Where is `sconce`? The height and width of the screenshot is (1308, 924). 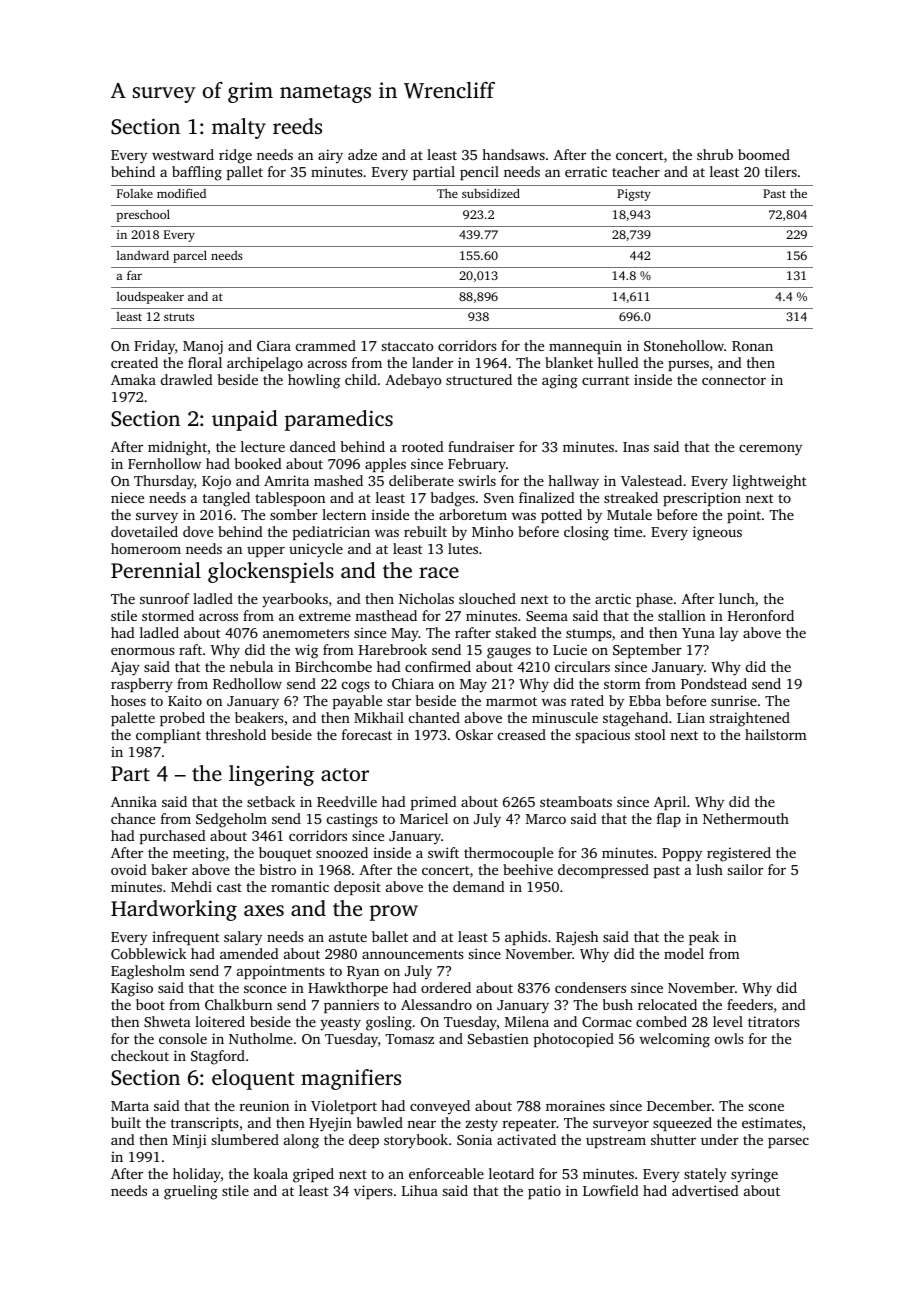 sconce is located at coordinates (265, 989).
